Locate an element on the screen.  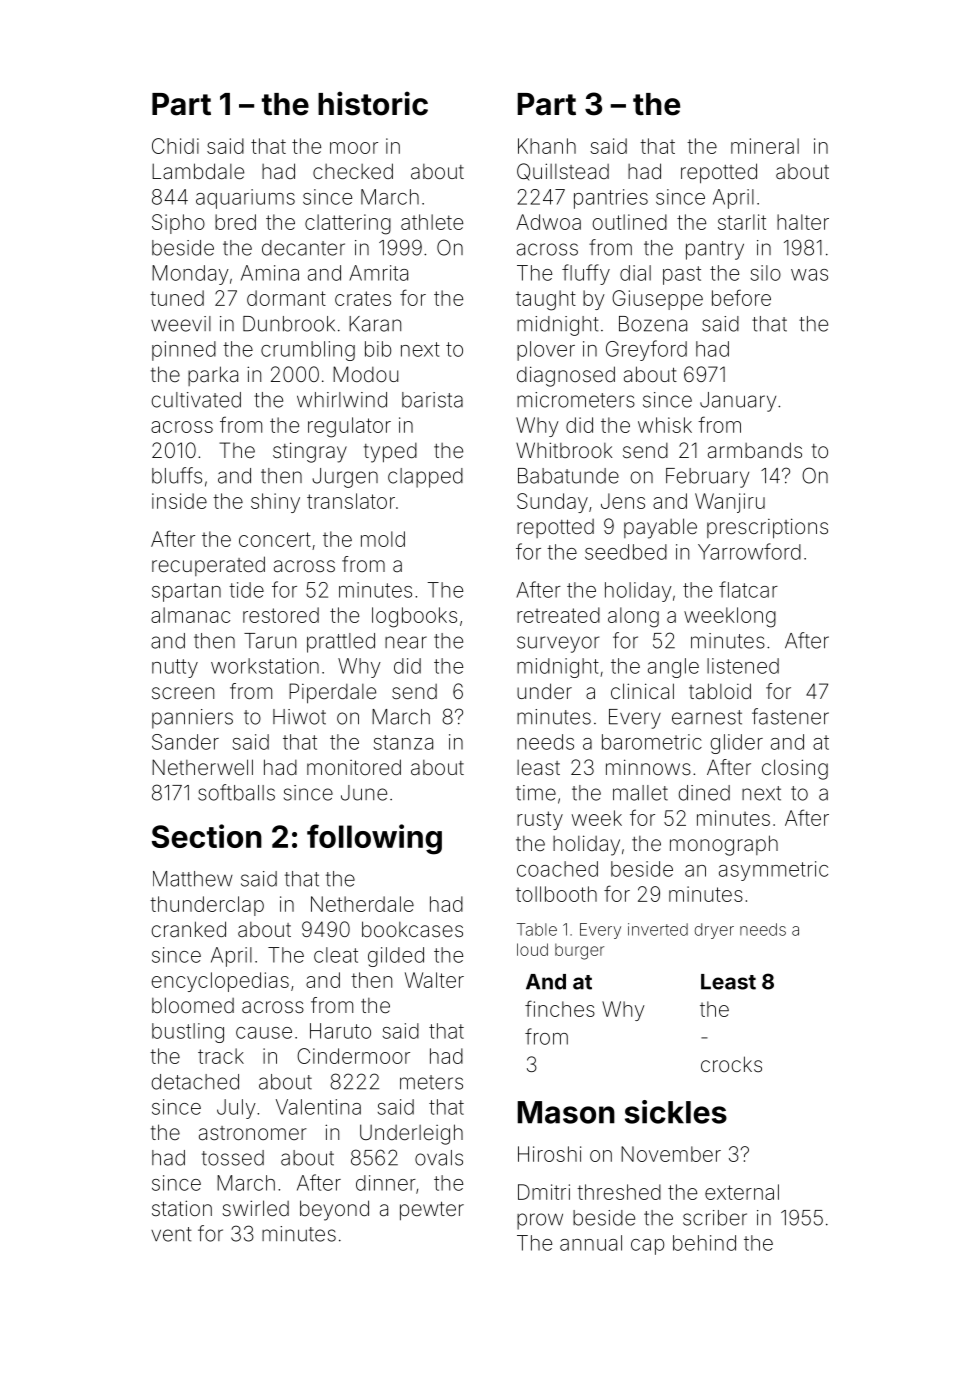
detached is located at coordinates (195, 1082).
